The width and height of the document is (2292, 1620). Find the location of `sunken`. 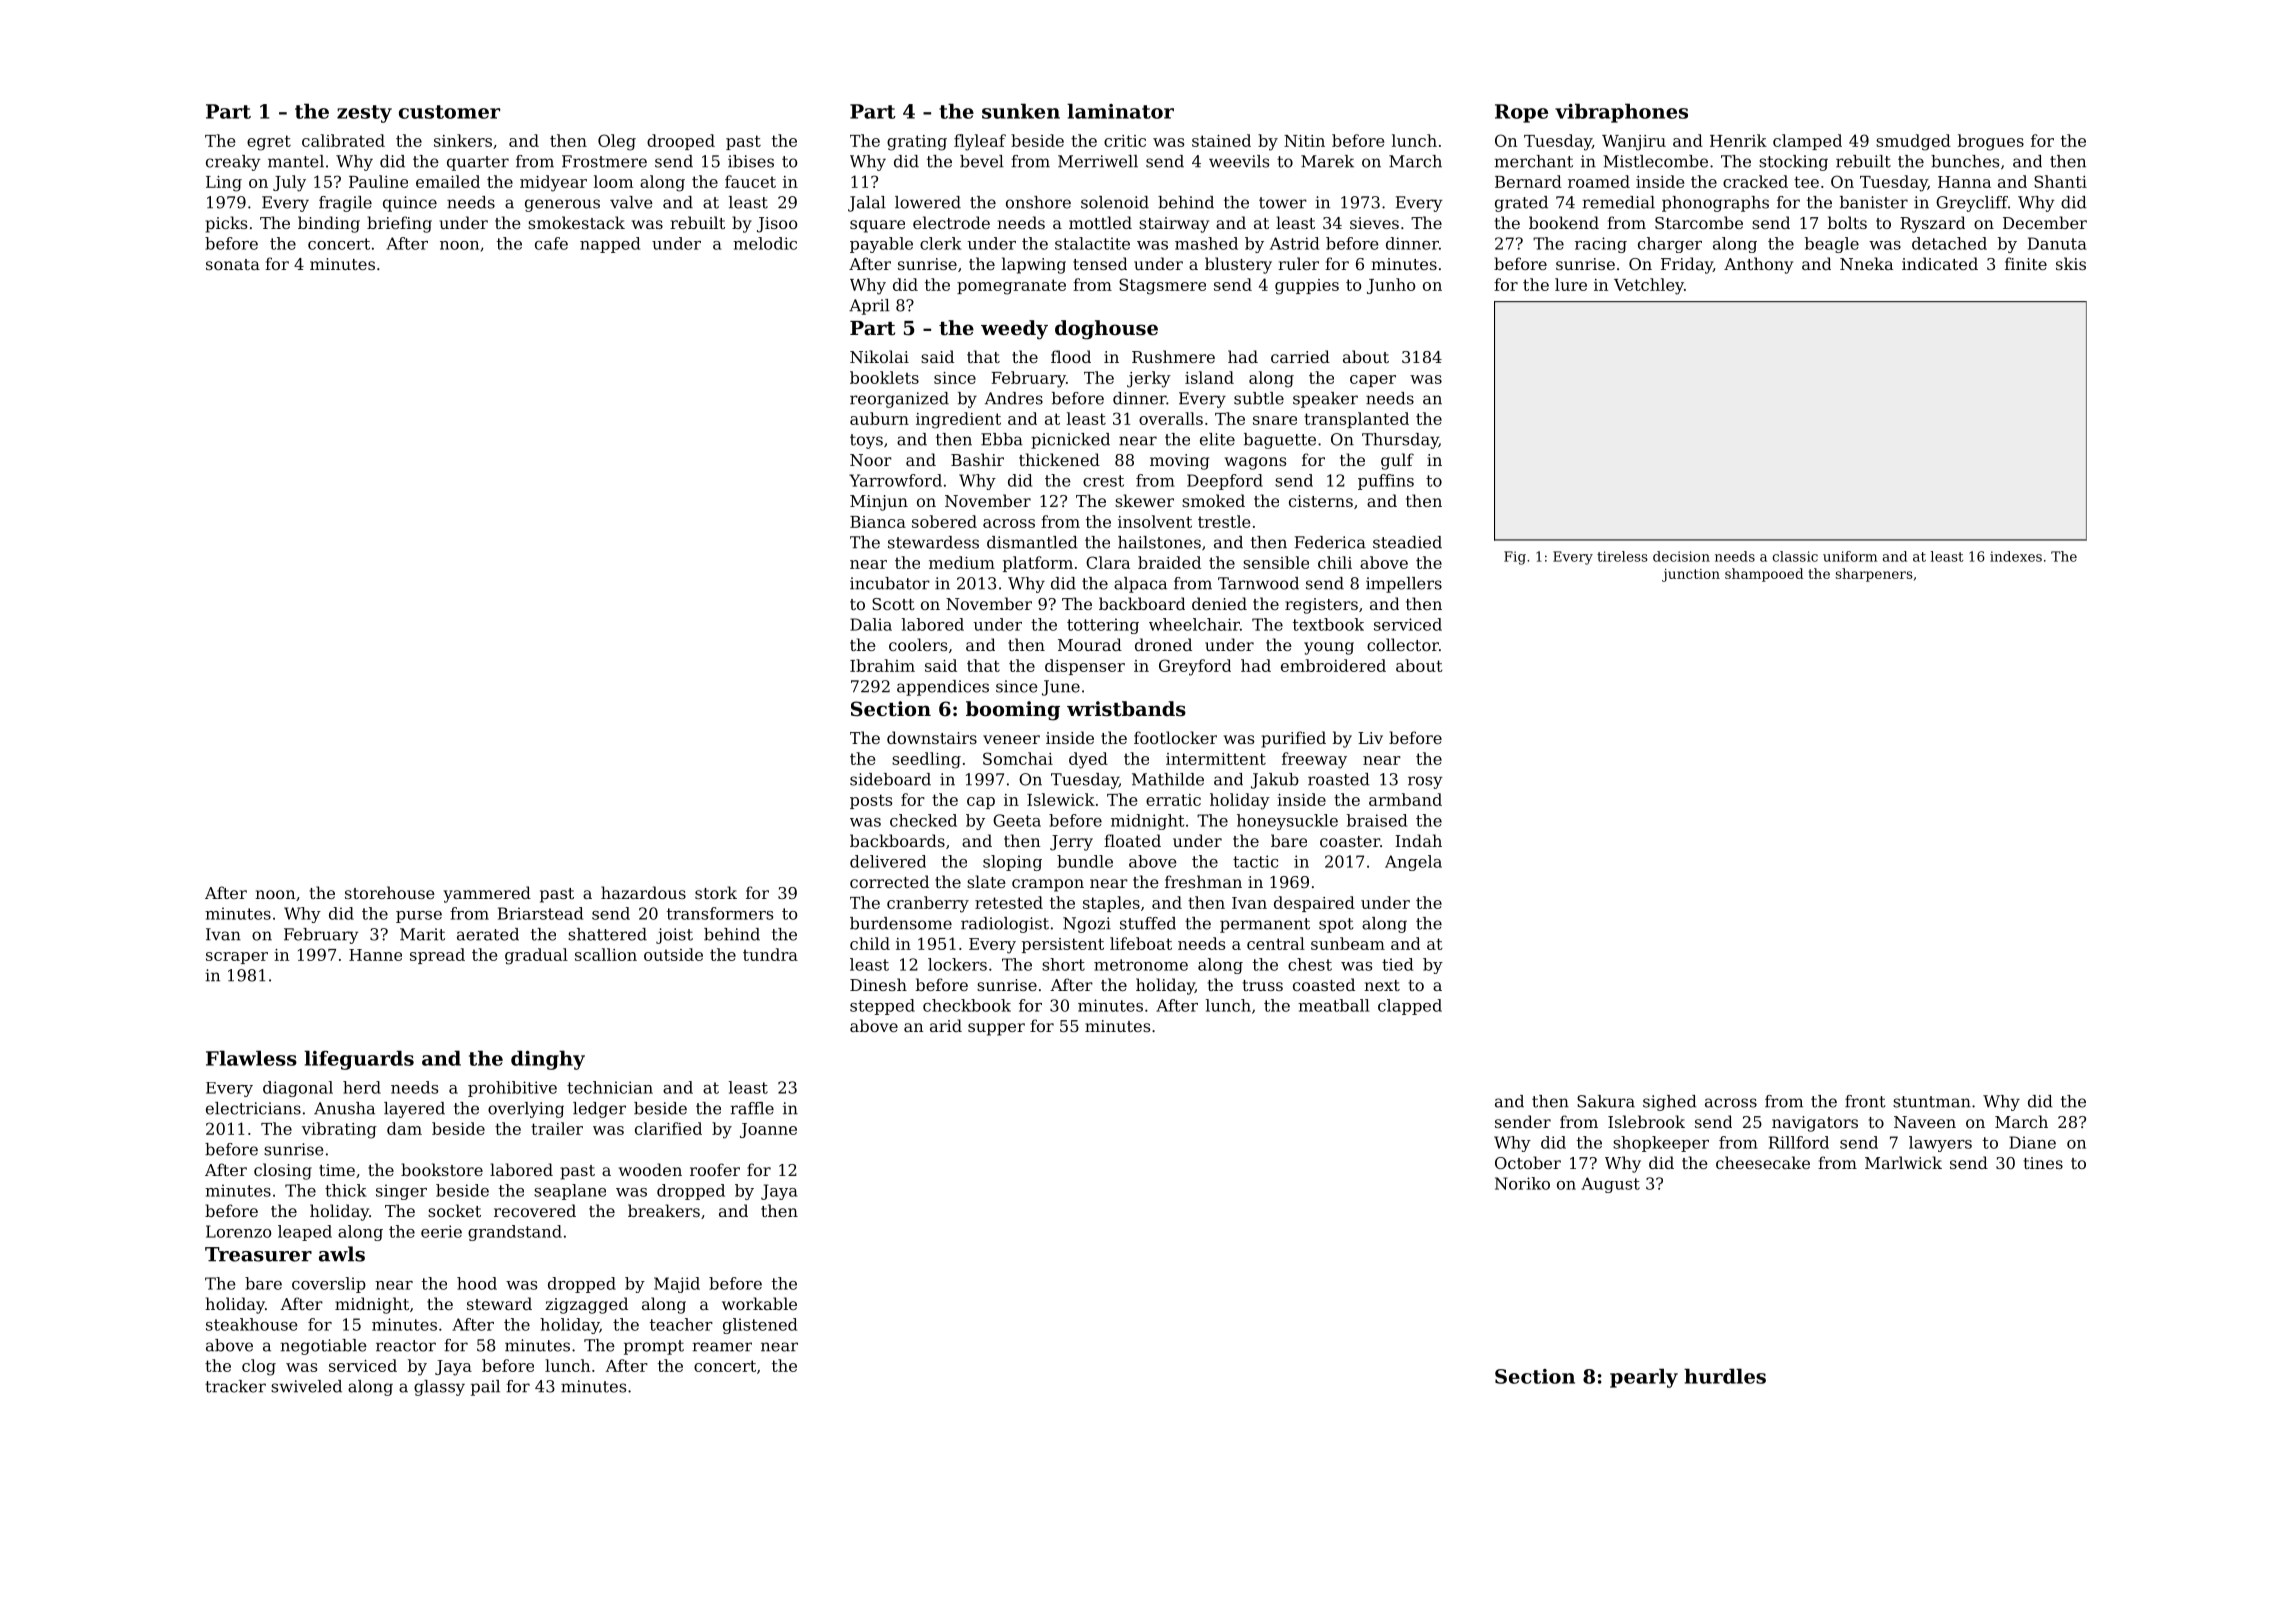

sunken is located at coordinates (1021, 111).
